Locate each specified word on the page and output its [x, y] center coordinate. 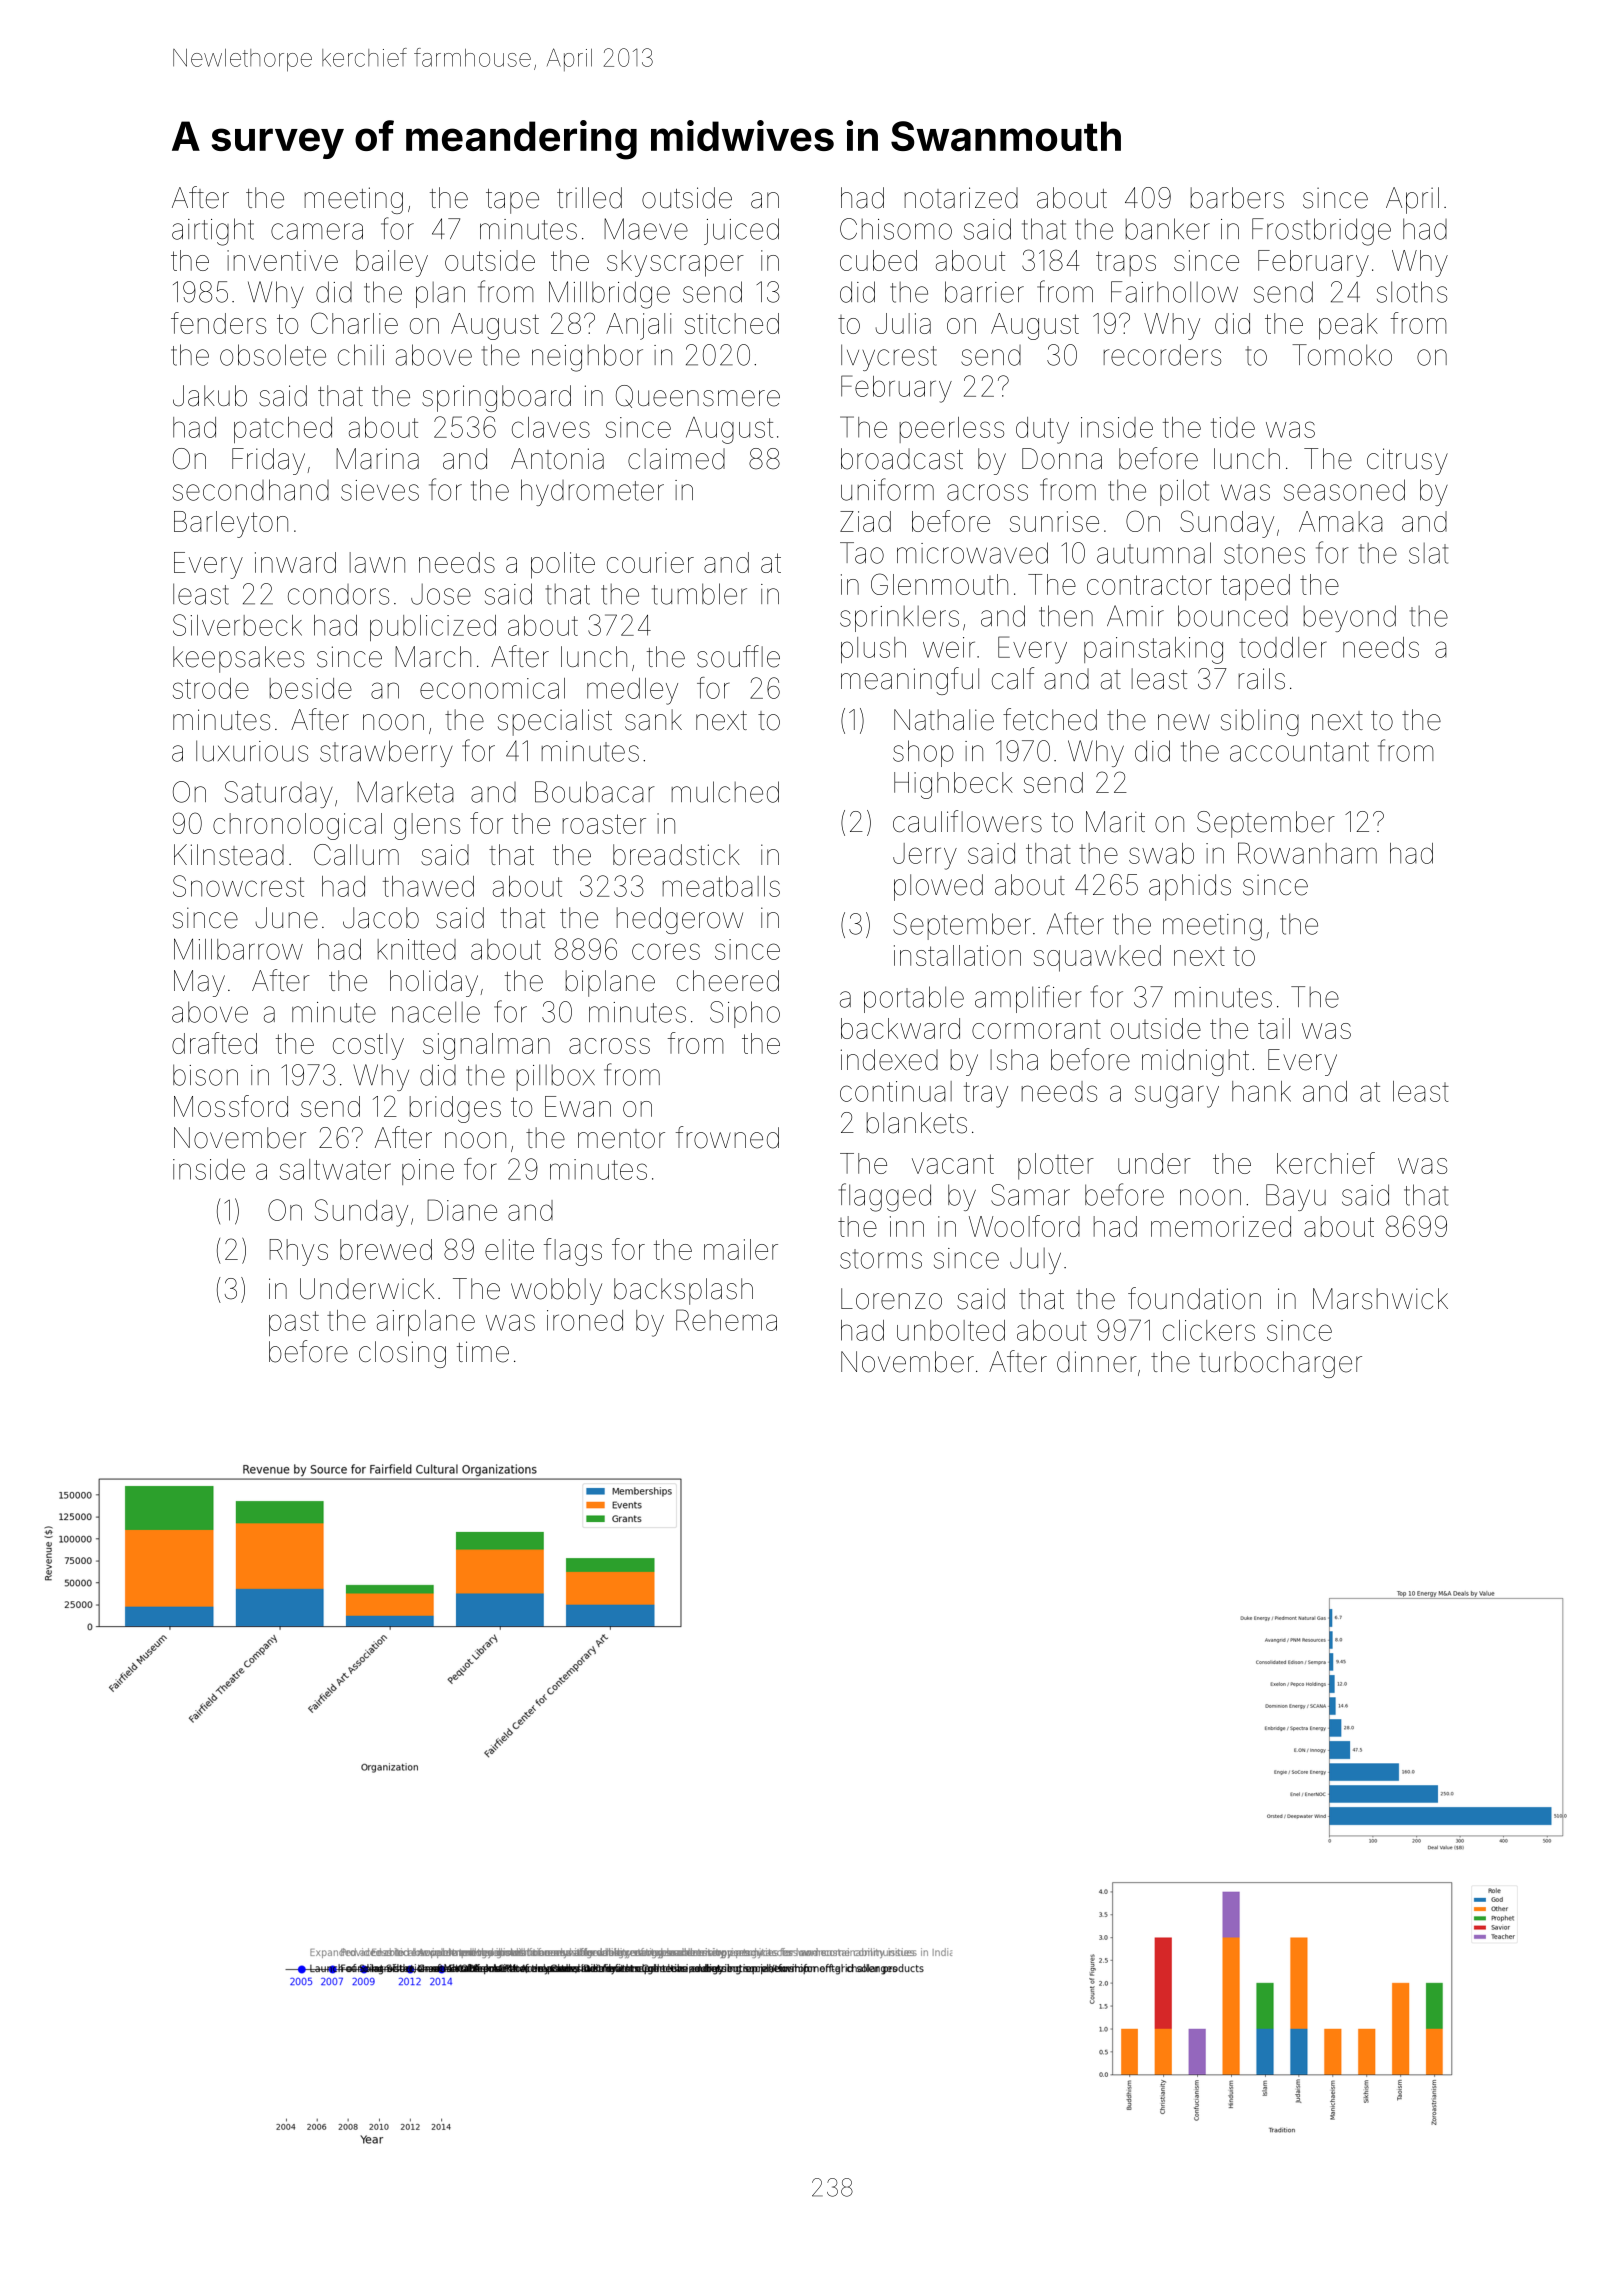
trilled [589, 198]
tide [1233, 427]
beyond [1350, 618]
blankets [917, 1123]
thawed [428, 886]
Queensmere [698, 396]
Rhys [298, 1252]
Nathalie [944, 720]
